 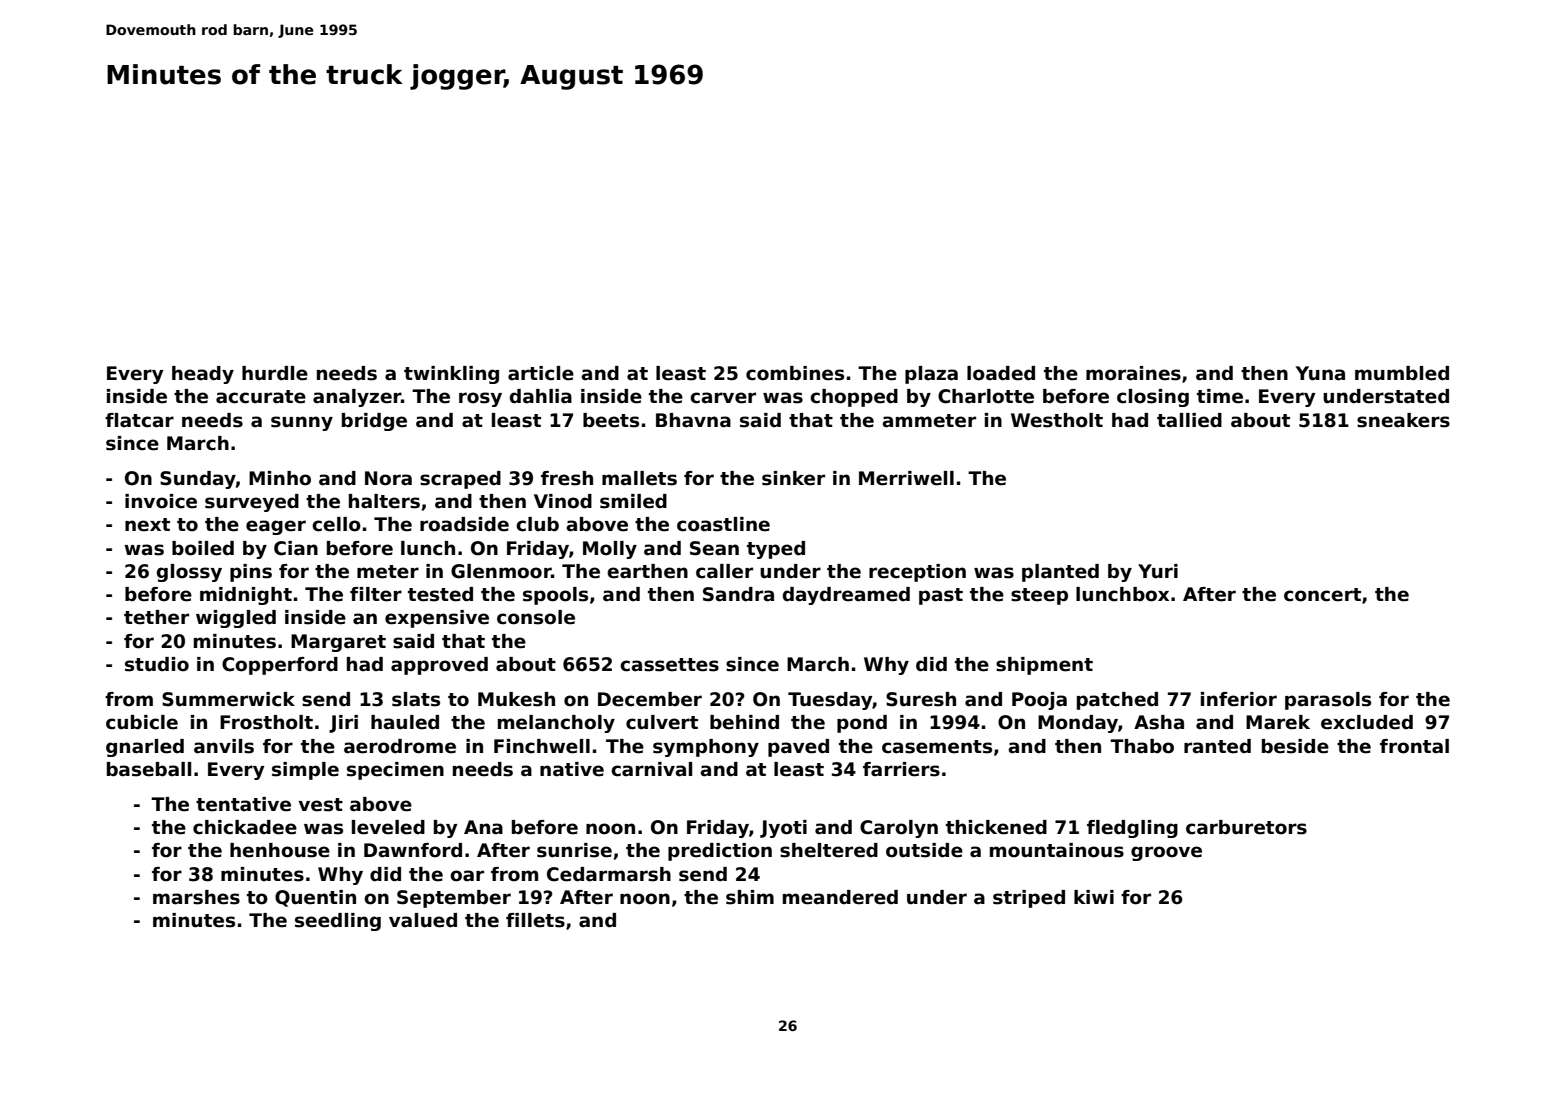 I want to click on heady, so click(x=203, y=375).
